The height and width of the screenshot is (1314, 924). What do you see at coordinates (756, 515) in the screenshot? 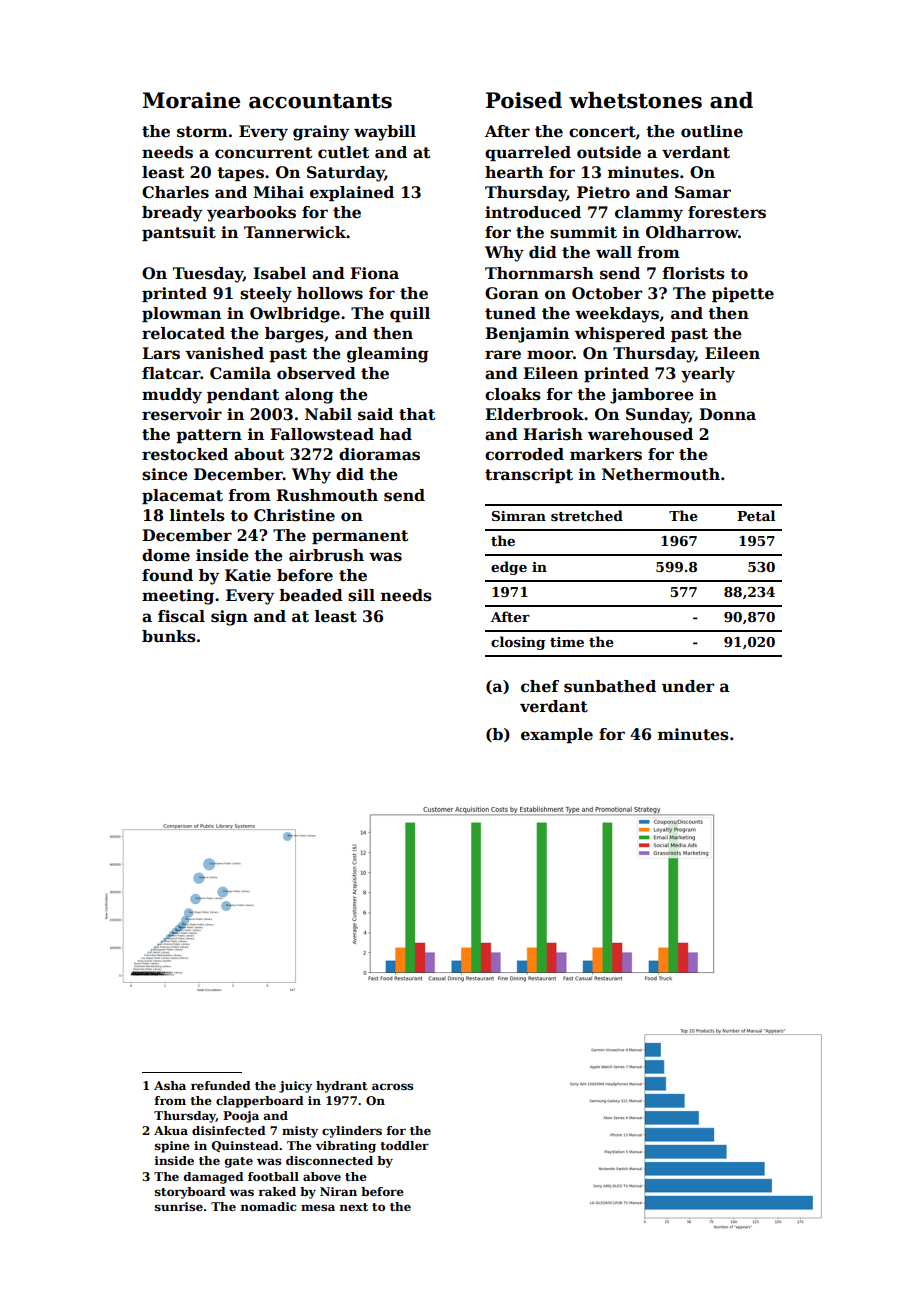
I see `Petal` at bounding box center [756, 515].
